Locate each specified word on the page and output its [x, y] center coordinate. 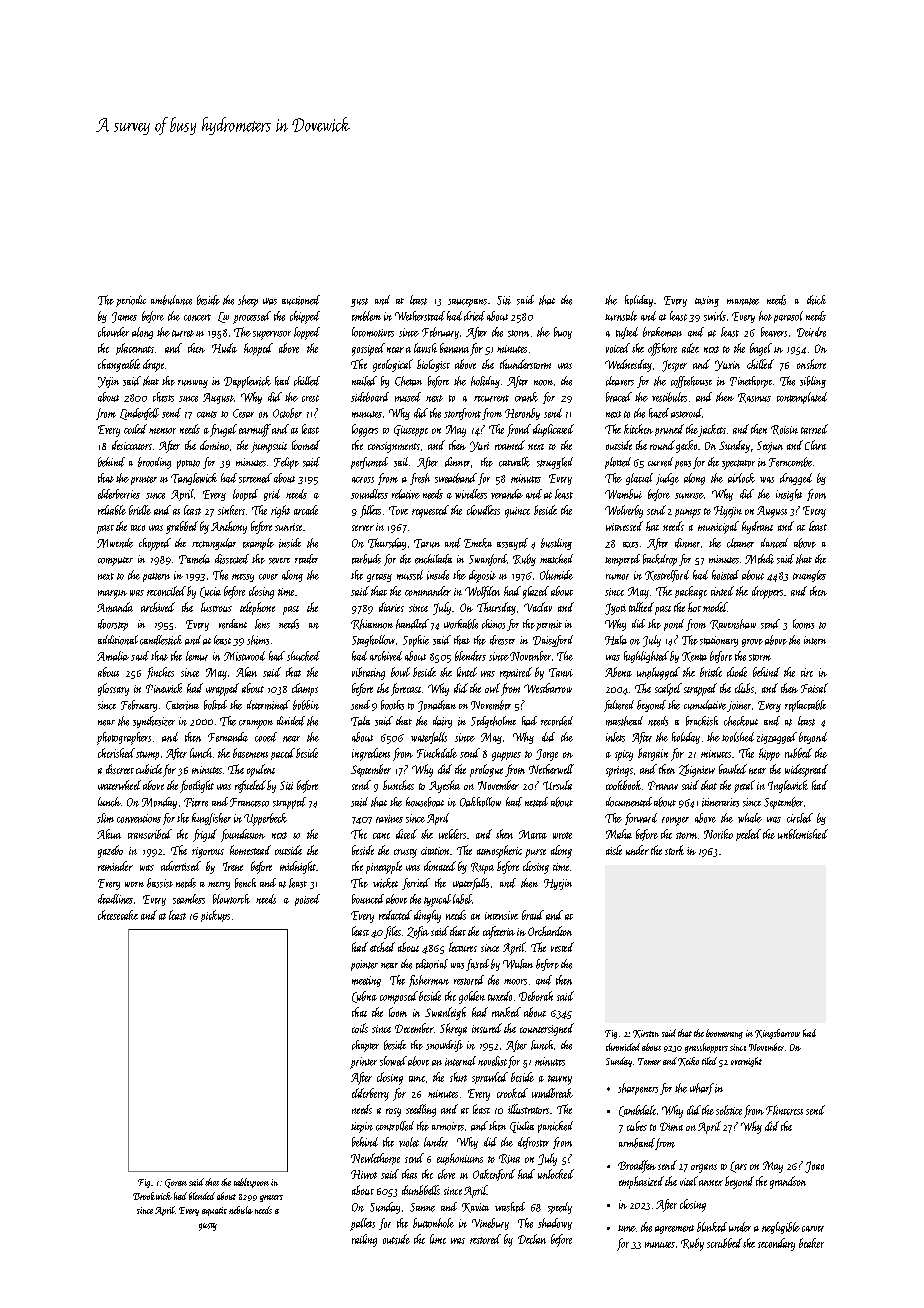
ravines [389, 819]
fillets [370, 511]
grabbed [182, 527]
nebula [241, 1210]
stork [674, 850]
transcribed [150, 834]
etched [382, 947]
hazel [659, 413]
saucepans [467, 303]
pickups [215, 916]
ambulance [171, 300]
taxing [707, 301]
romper [675, 821]
